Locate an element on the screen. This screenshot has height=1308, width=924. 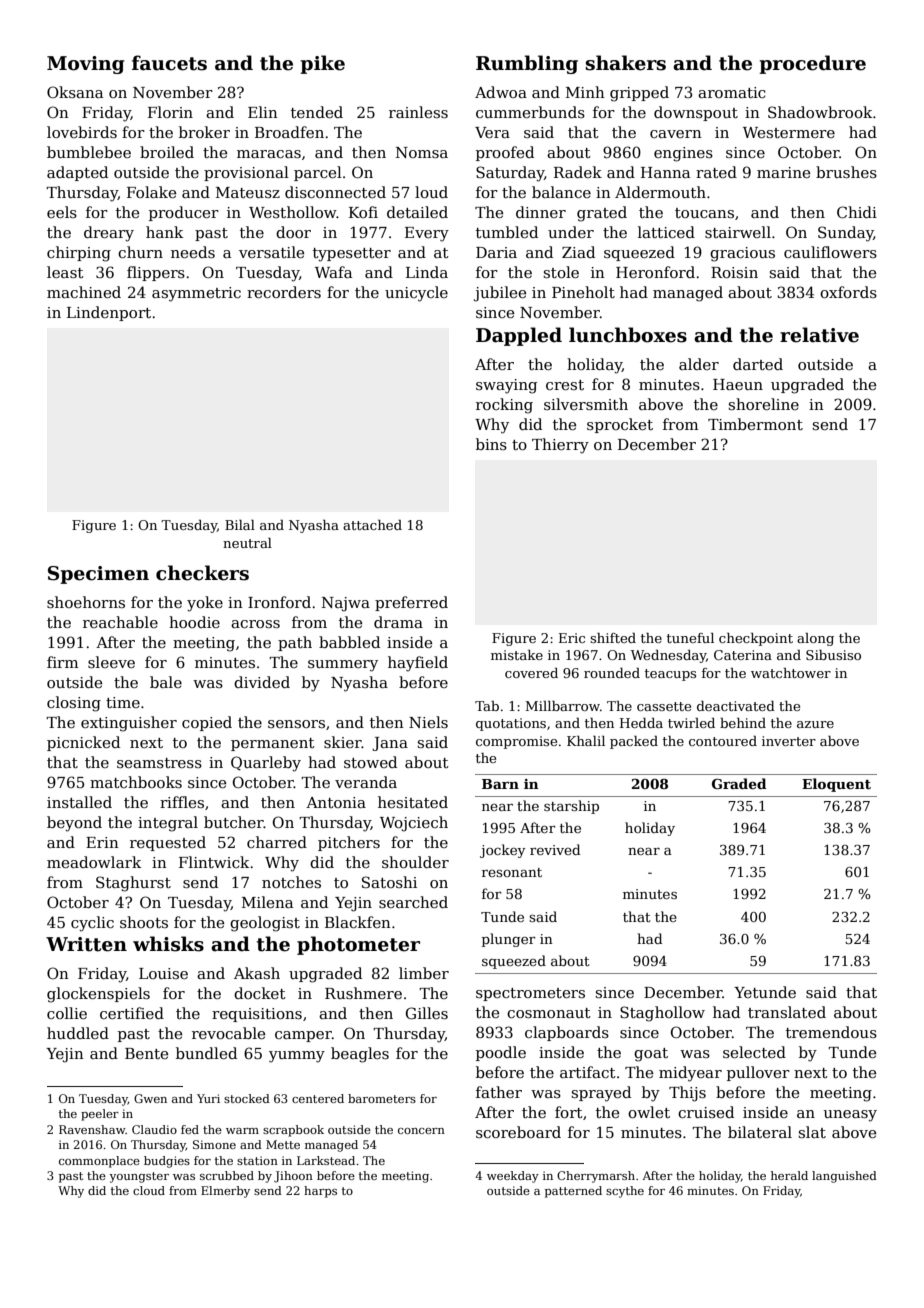
procedure is located at coordinates (812, 64).
